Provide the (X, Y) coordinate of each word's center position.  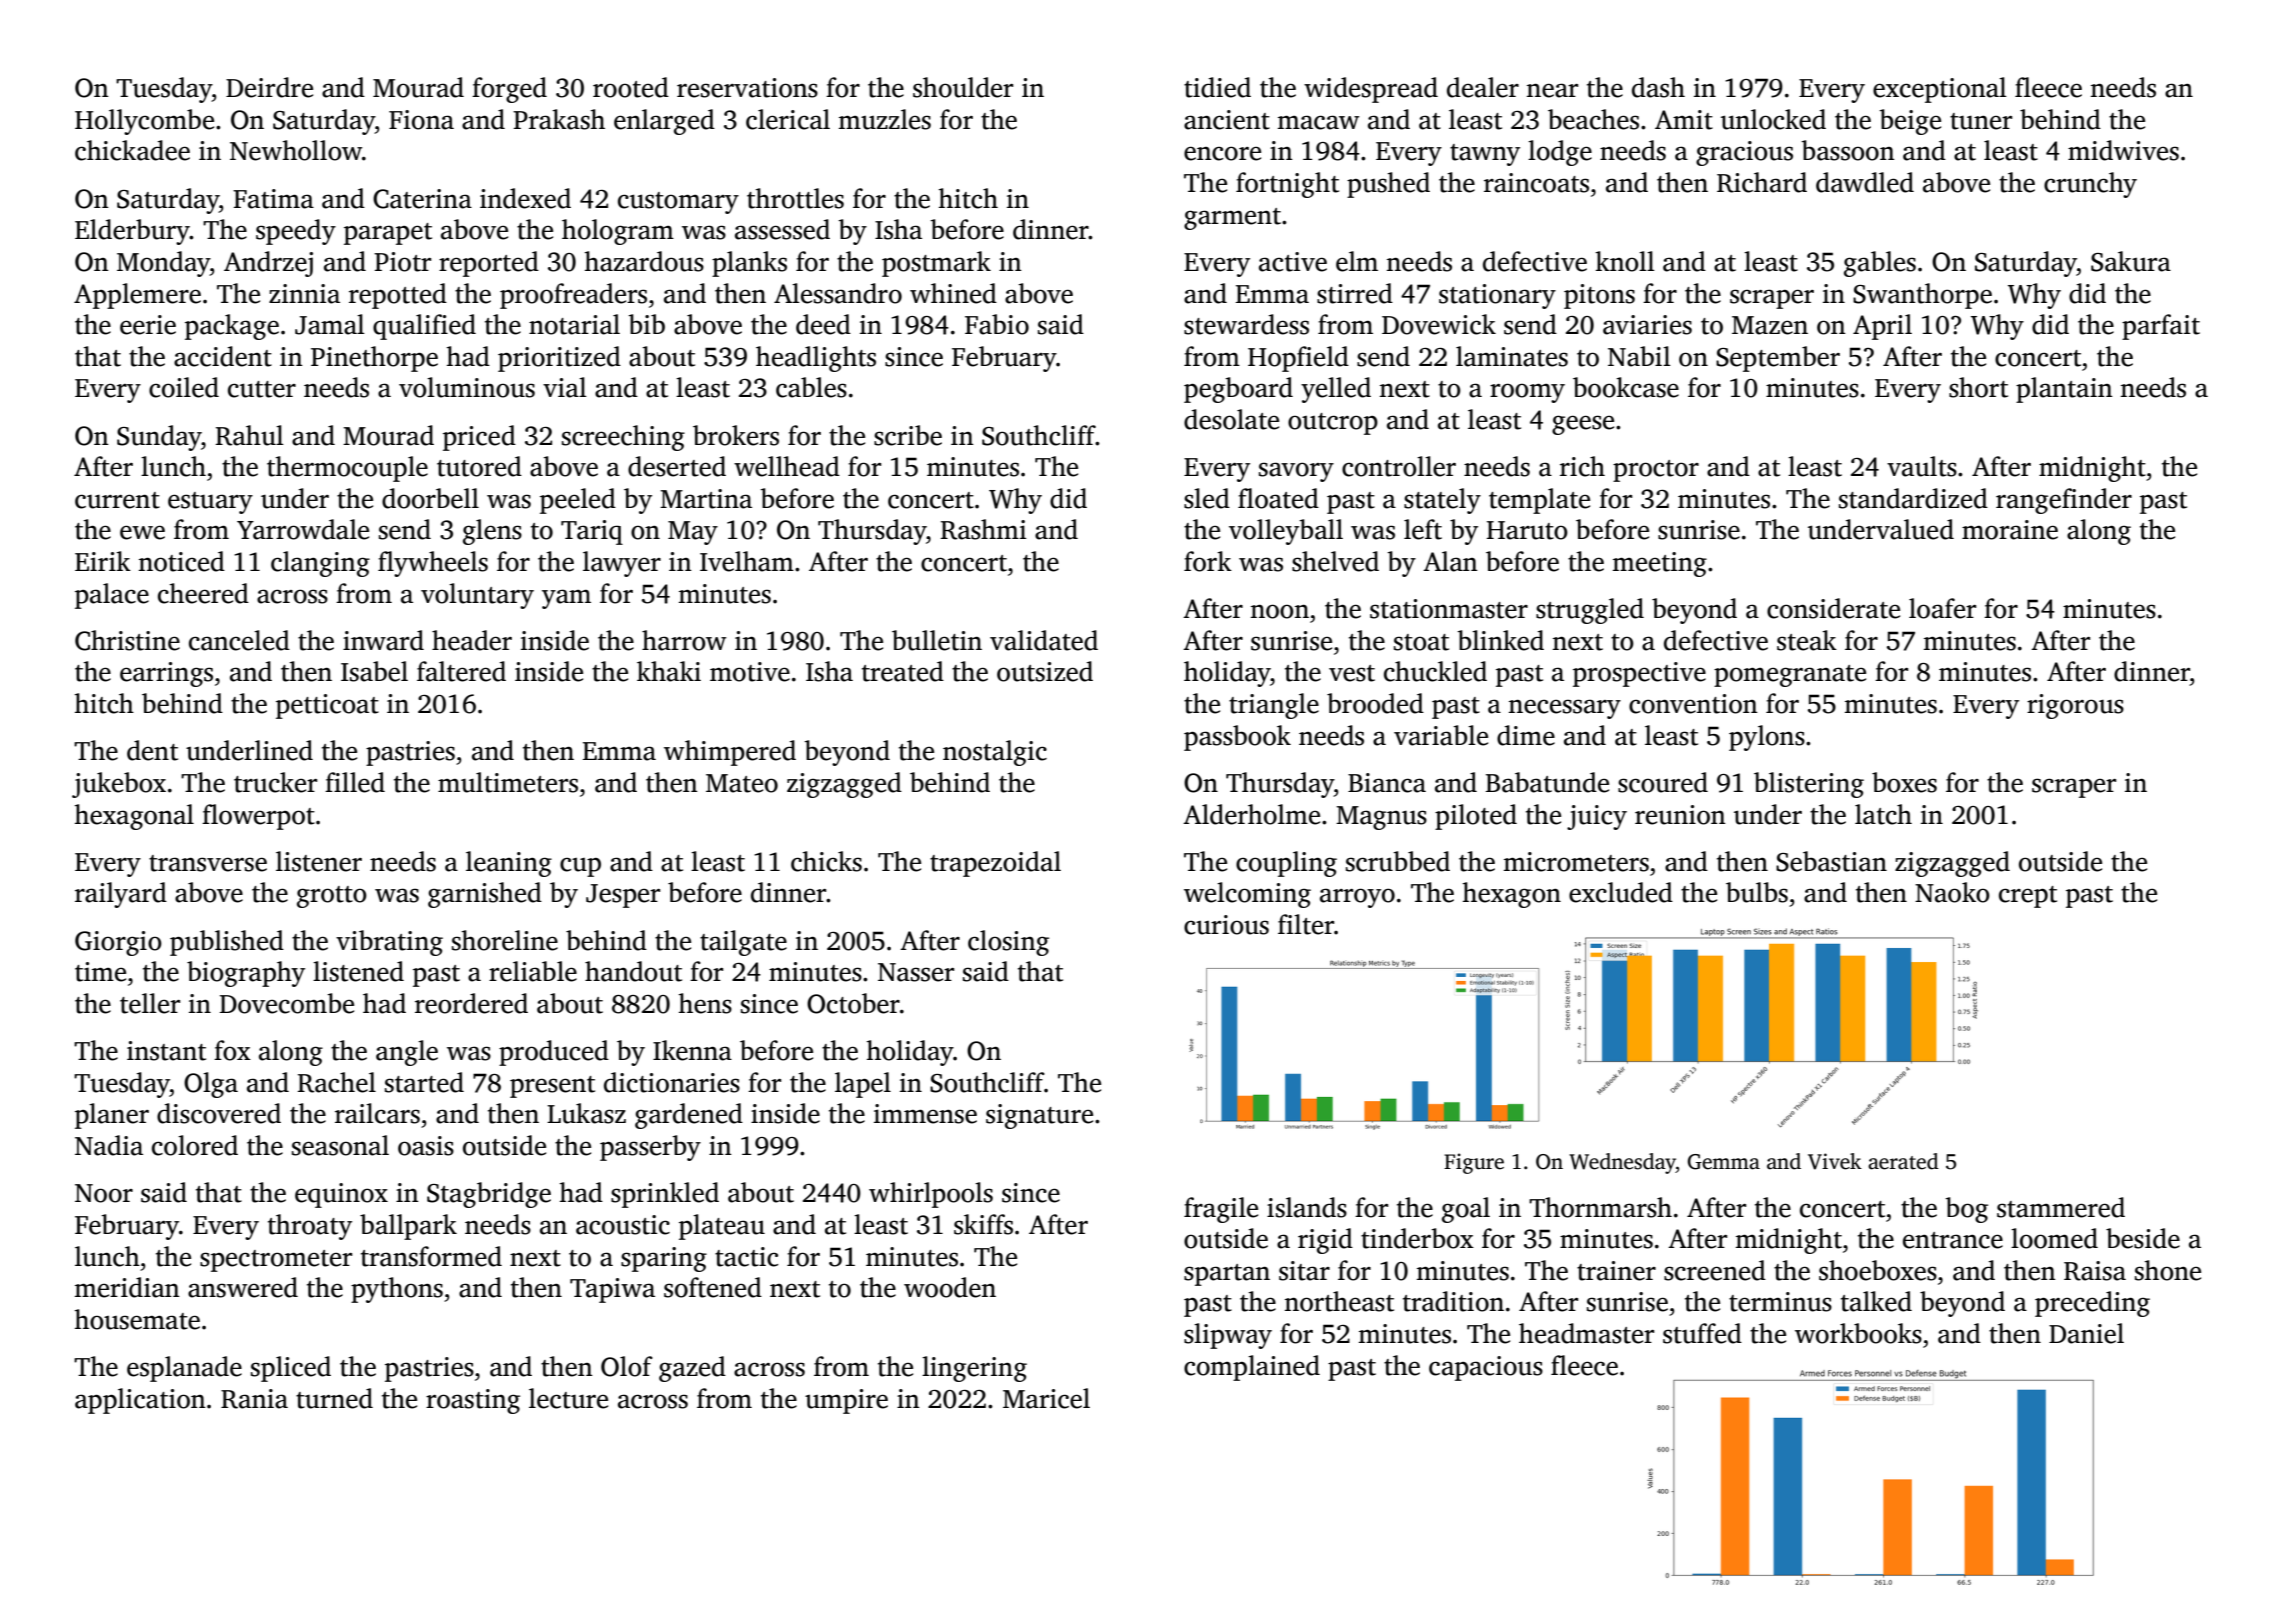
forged (509, 90)
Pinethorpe (374, 359)
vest (1352, 673)
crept (2028, 897)
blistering (1809, 785)
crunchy (2090, 185)
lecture (568, 1398)
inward (383, 640)
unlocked (1773, 119)
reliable (533, 971)
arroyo (1357, 898)
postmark (936, 264)
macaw (1318, 122)
